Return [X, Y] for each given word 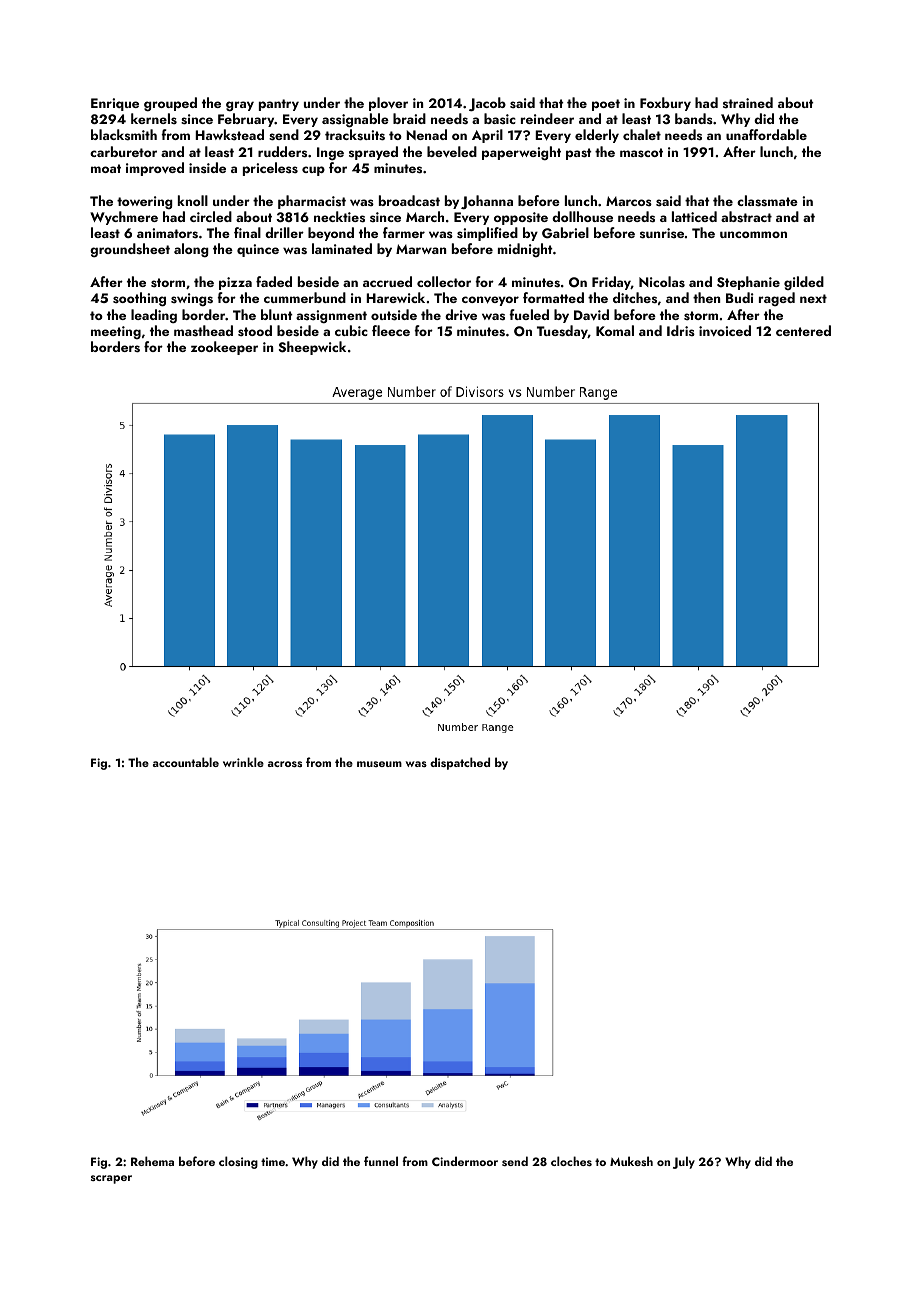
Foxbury [665, 104]
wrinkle [243, 762]
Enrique [115, 104]
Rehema [152, 1161]
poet [606, 105]
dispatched [460, 763]
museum [379, 764]
